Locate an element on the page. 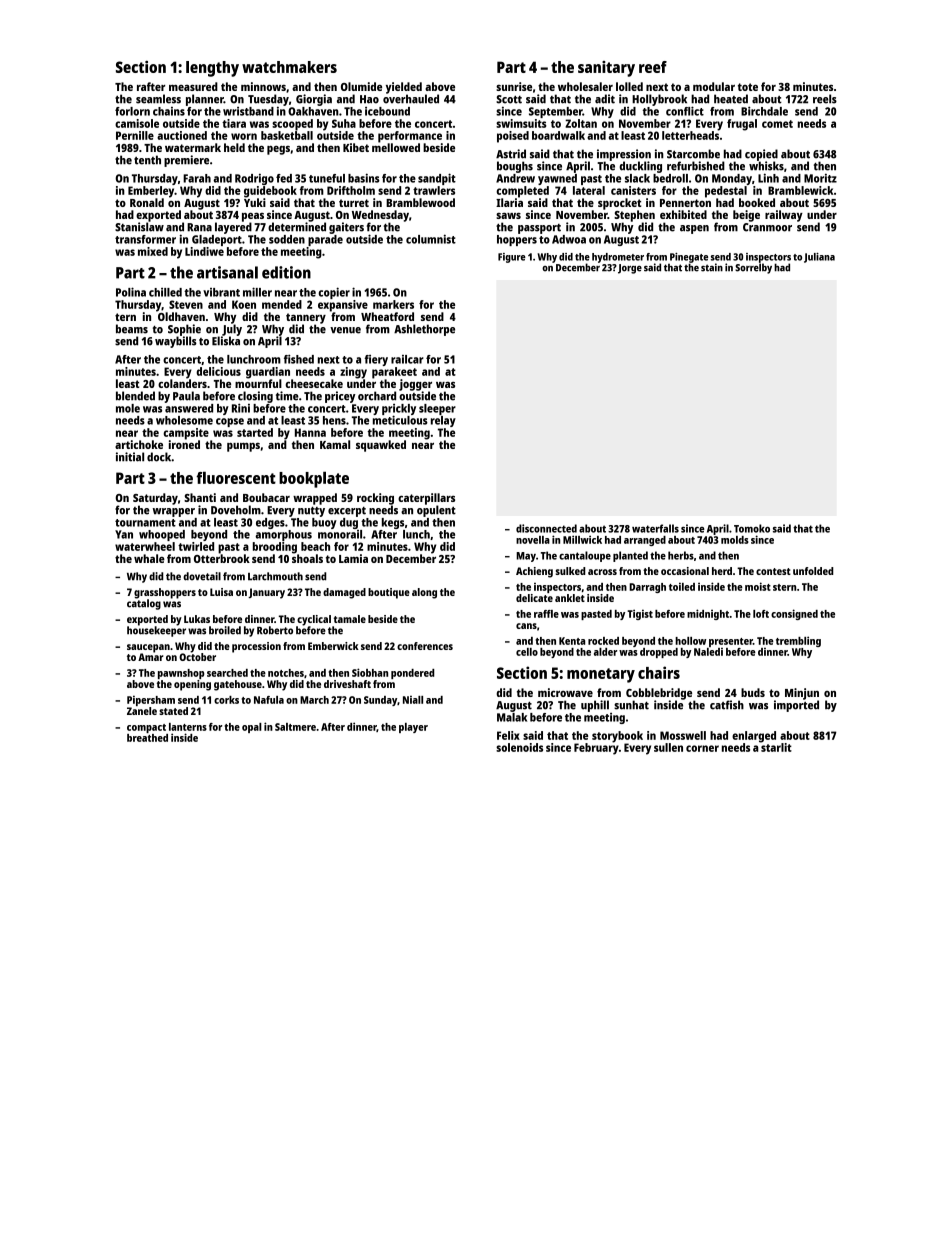 The width and height of the image is (952, 1233). guardian is located at coordinates (268, 373).
